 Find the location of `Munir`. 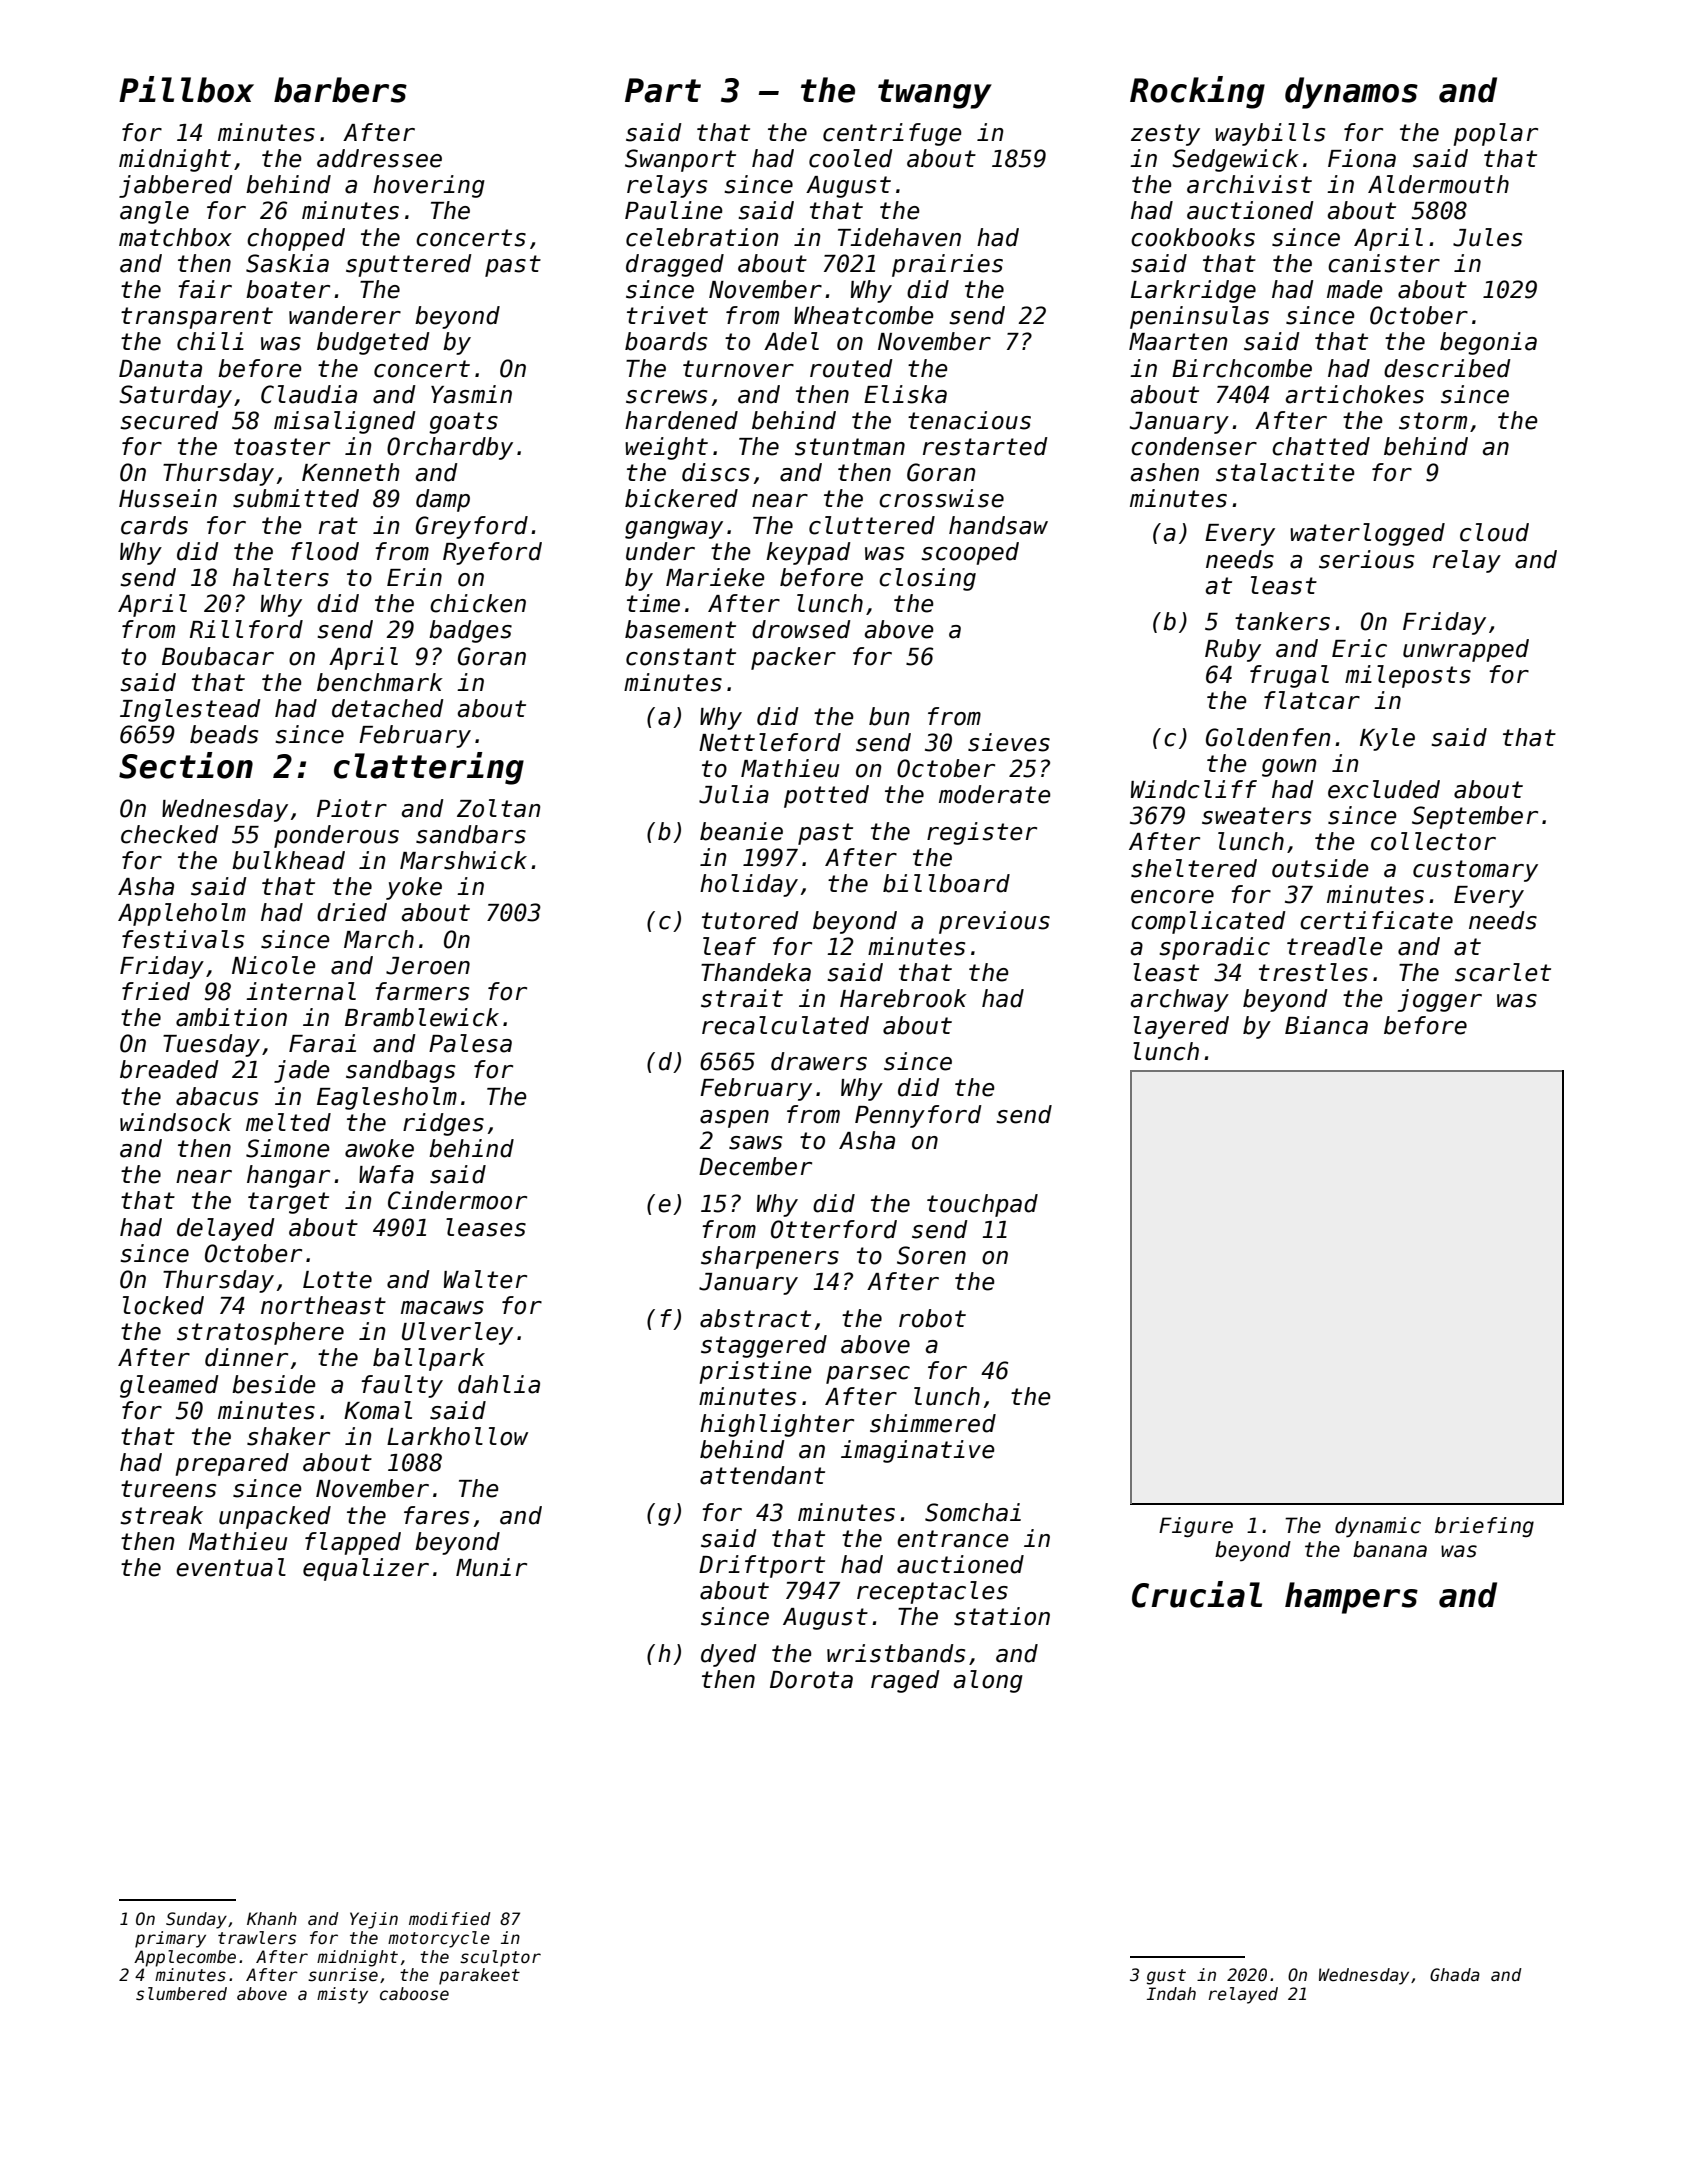

Munir is located at coordinates (491, 1567).
